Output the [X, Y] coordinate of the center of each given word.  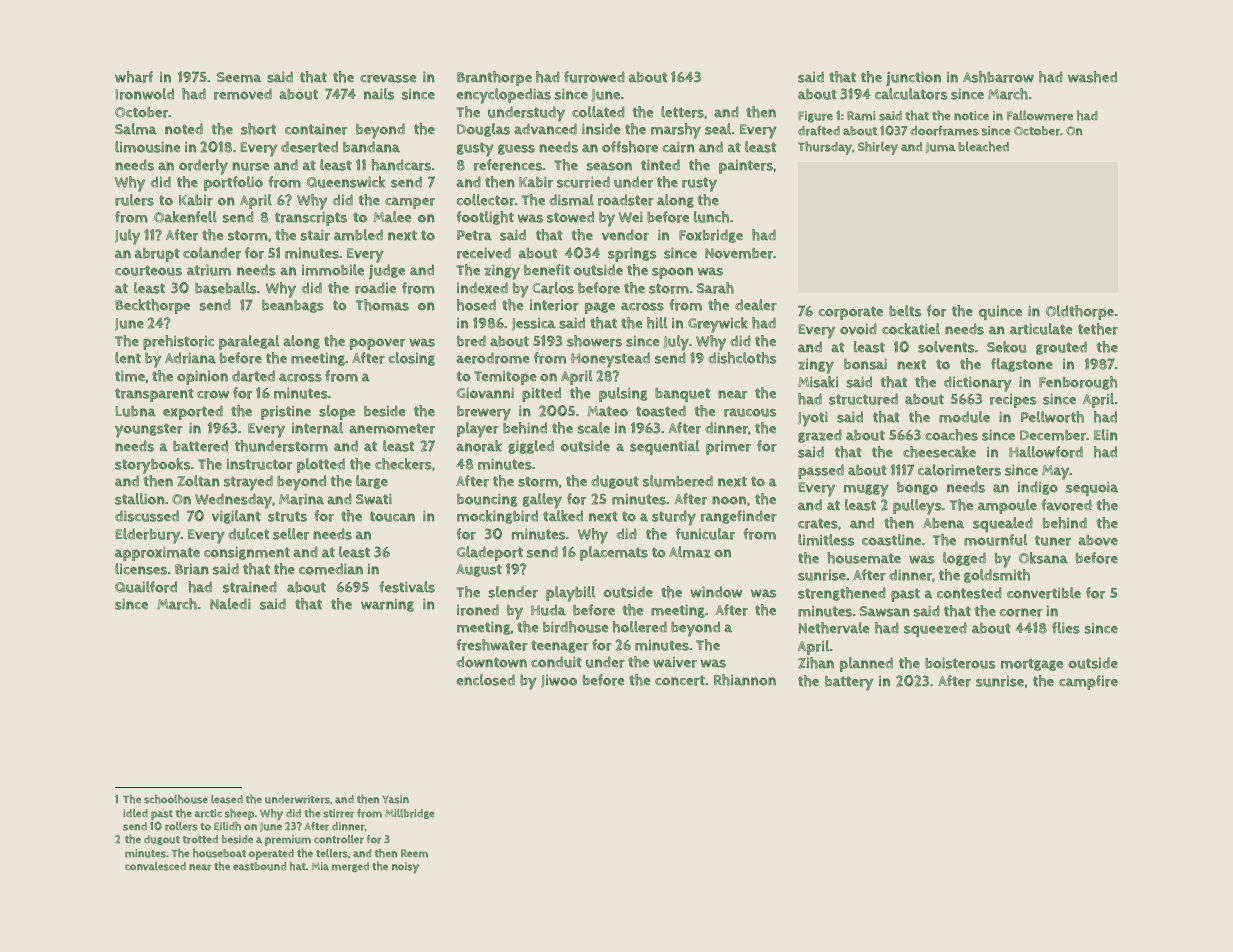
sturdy [674, 518]
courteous [148, 270]
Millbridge [410, 814]
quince [1000, 312]
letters [682, 112]
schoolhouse [176, 799]
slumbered [678, 481]
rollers [181, 826]
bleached [983, 146]
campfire [1088, 682]
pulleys [917, 507]
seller [291, 534]
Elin [1106, 435]
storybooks [152, 466]
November [739, 253]
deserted [309, 147]
